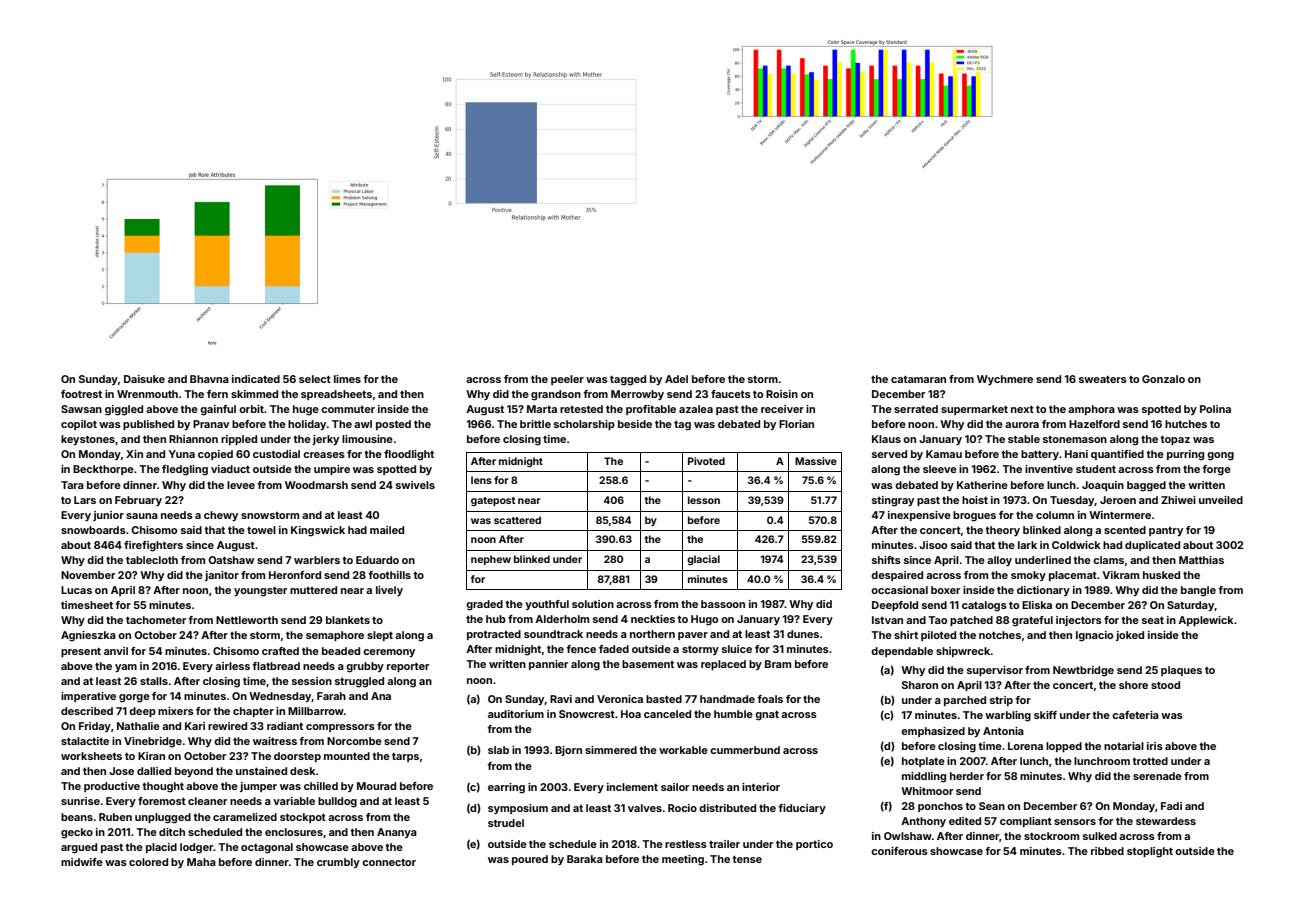 This document has height=924, width=1308. I want to click on Agnieszka, so click(88, 636).
